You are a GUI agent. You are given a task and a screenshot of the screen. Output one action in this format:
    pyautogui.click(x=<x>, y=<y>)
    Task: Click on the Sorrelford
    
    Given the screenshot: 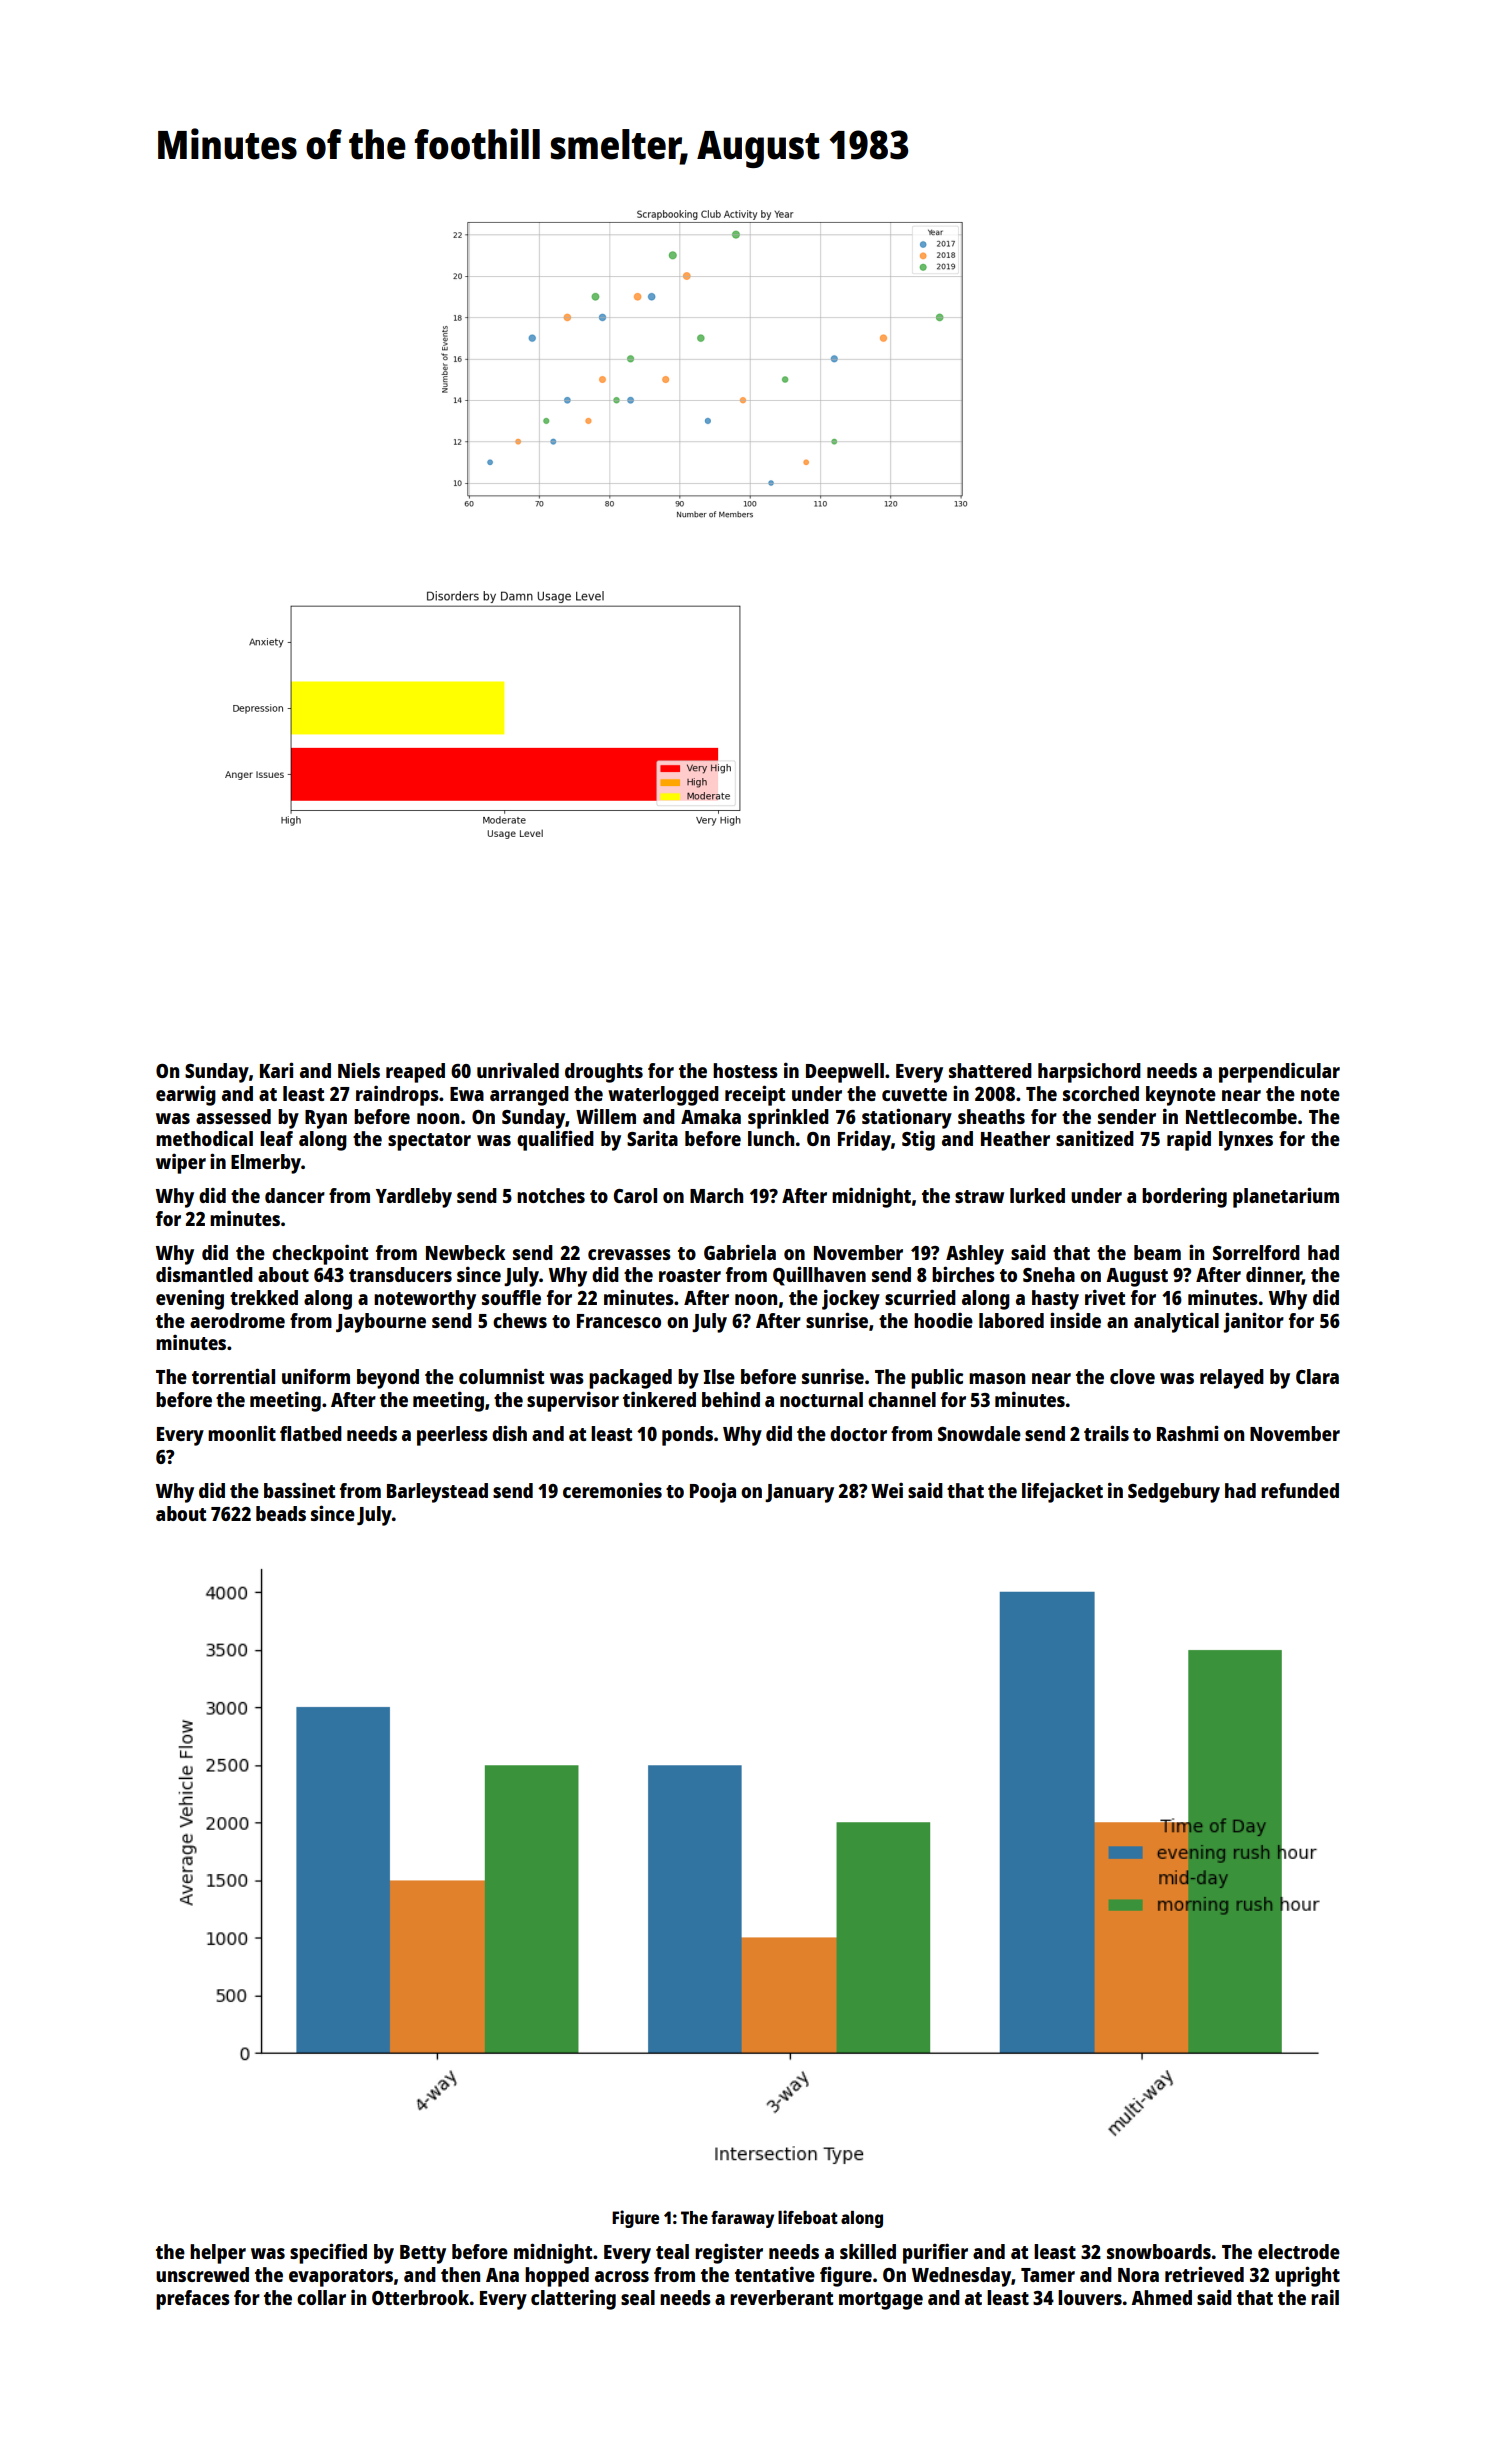 What is the action you would take?
    pyautogui.click(x=1256, y=1252)
